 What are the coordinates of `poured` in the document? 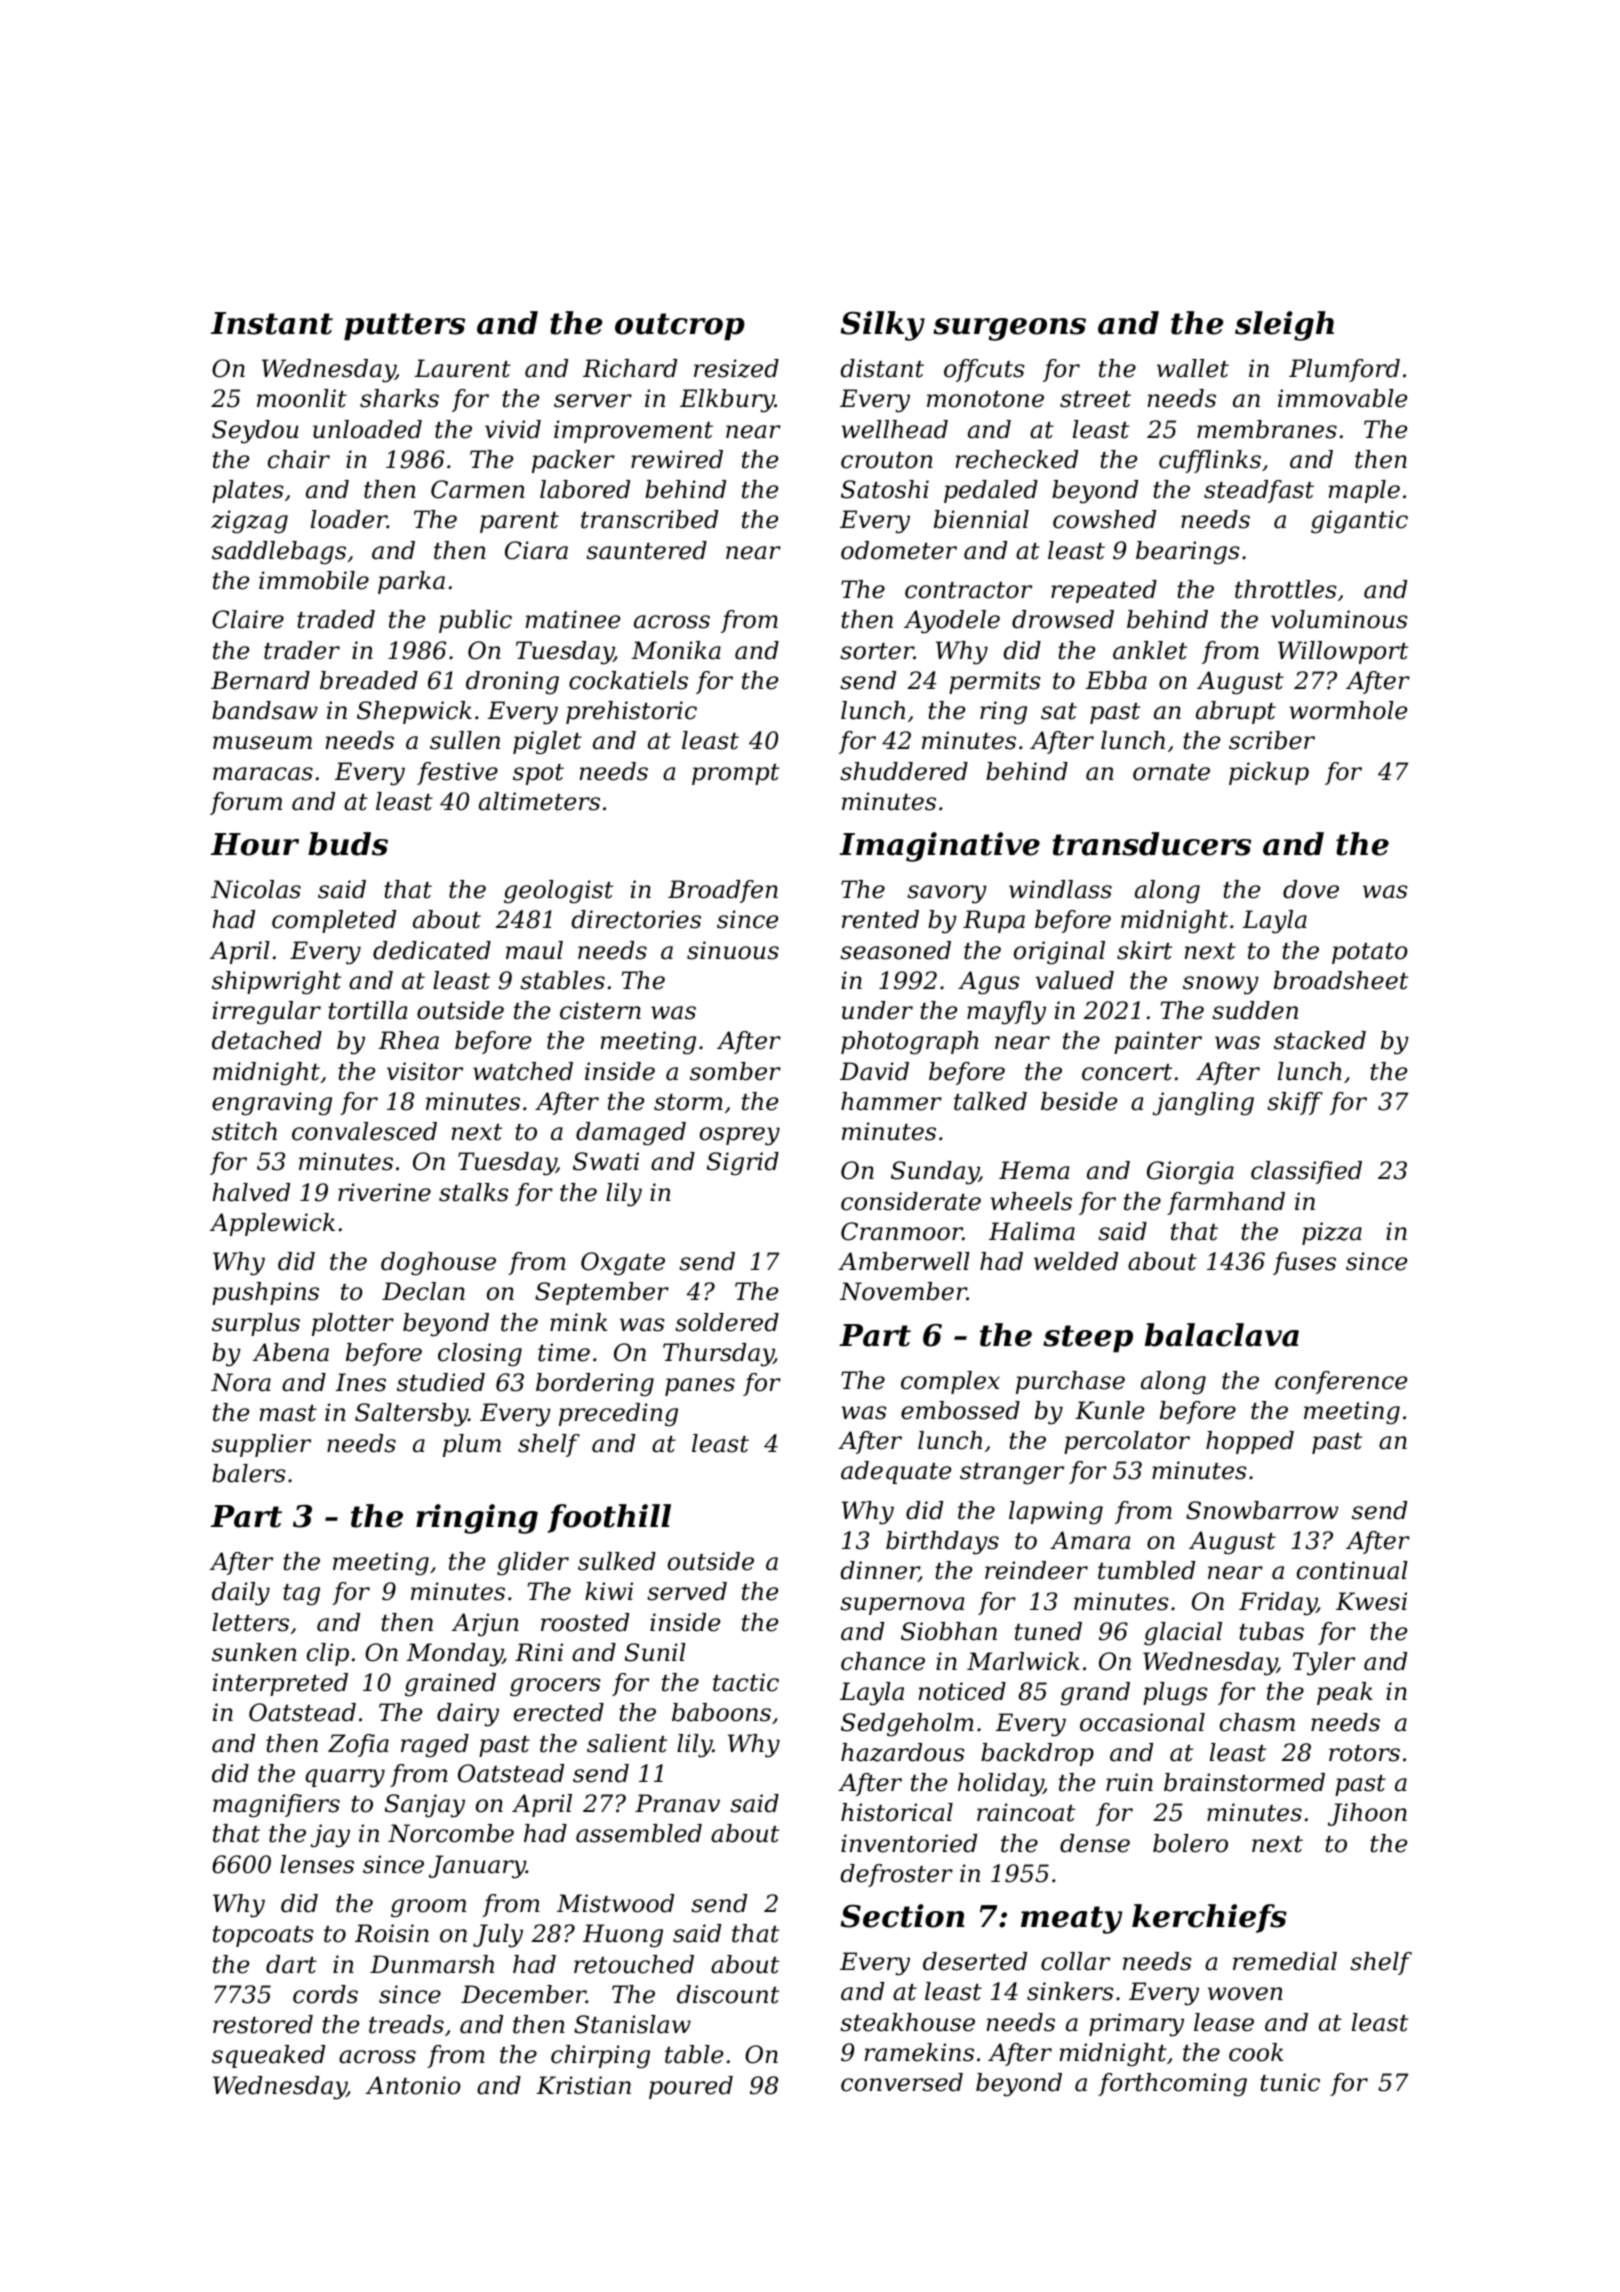 It's located at (691, 2087).
